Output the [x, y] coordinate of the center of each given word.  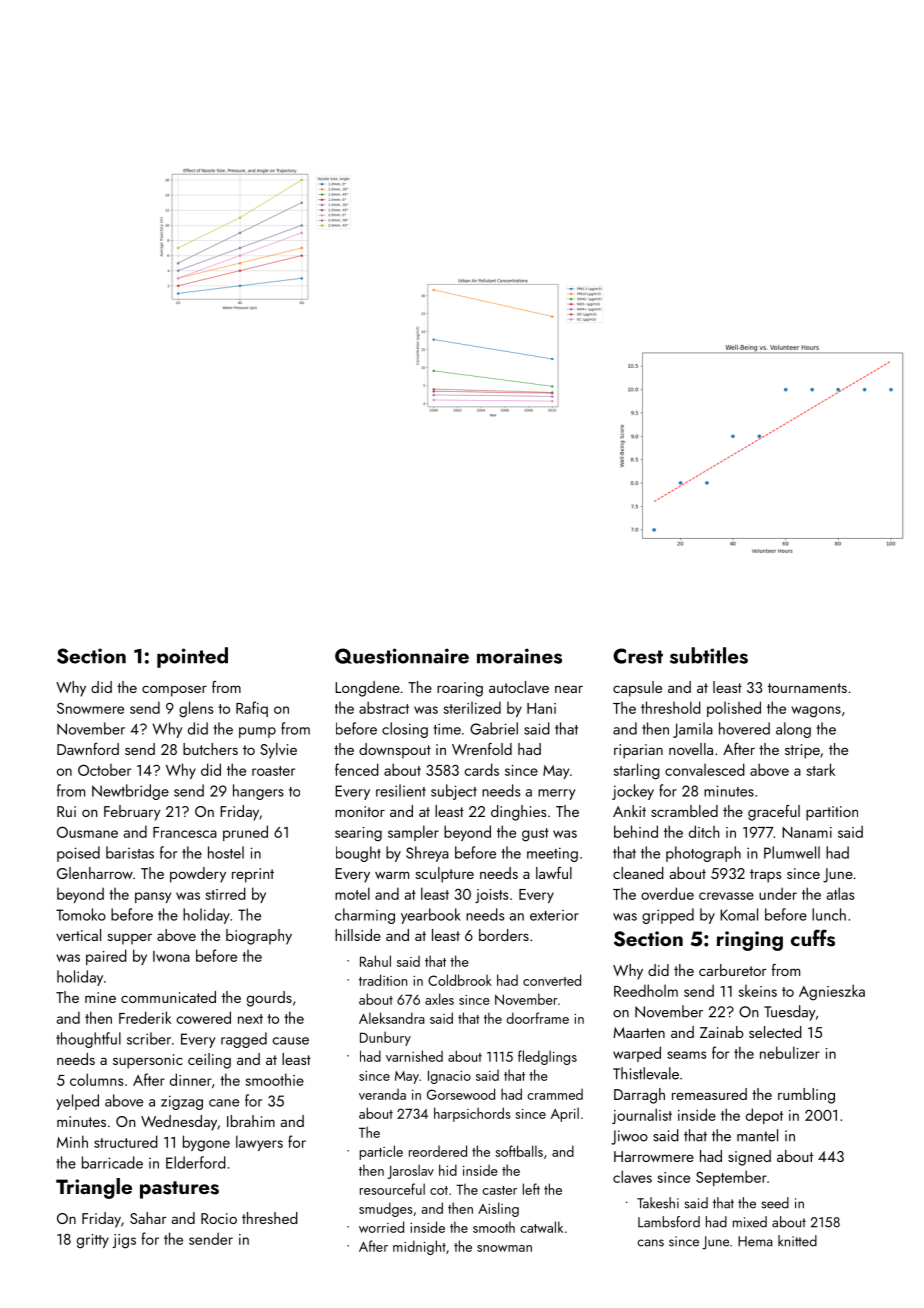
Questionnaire [402, 656]
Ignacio [449, 1077]
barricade [112, 1162]
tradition [383, 980]
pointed [192, 657]
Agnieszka [832, 992]
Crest [638, 656]
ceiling [209, 1061]
